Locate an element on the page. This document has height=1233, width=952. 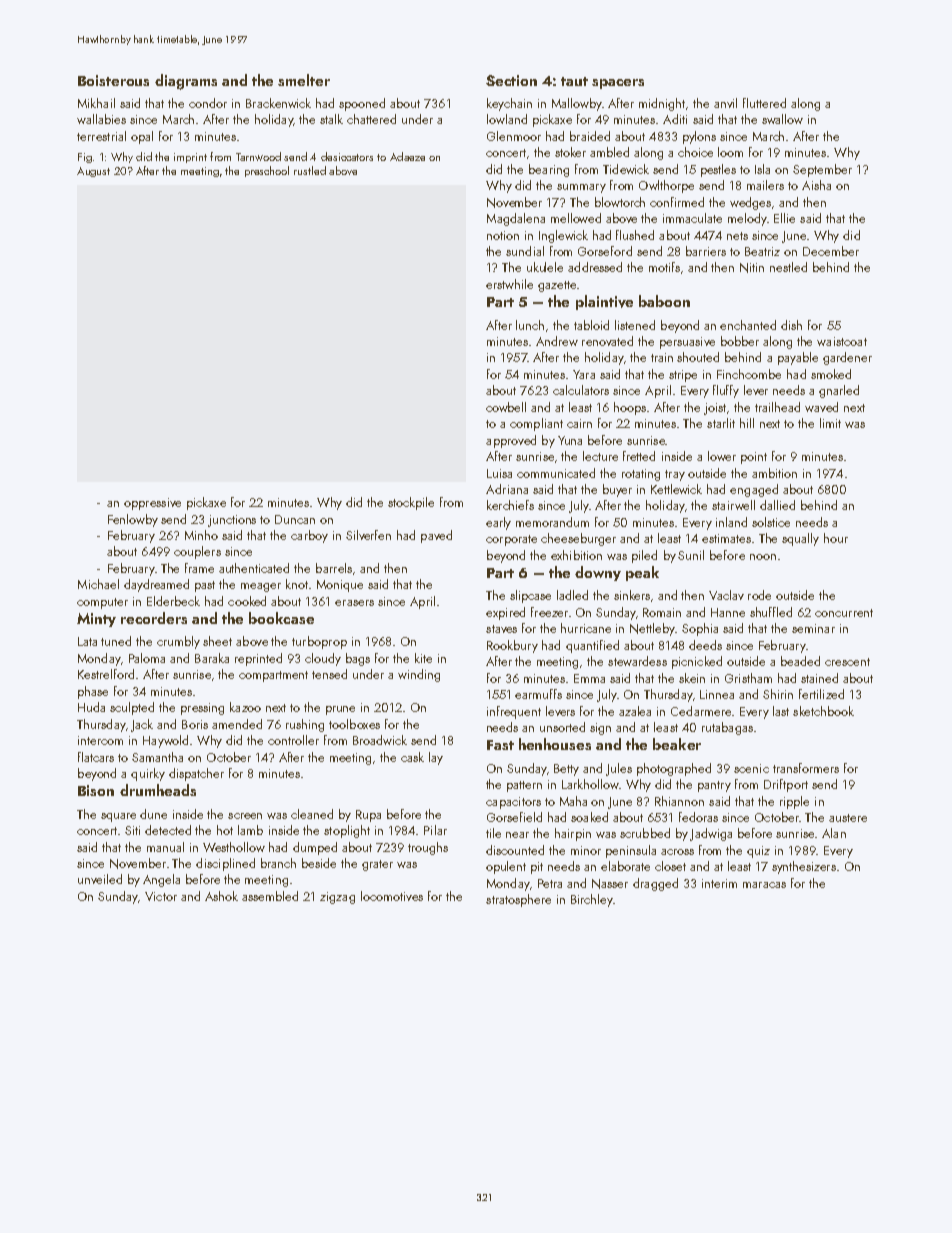
cask is located at coordinates (412, 757).
